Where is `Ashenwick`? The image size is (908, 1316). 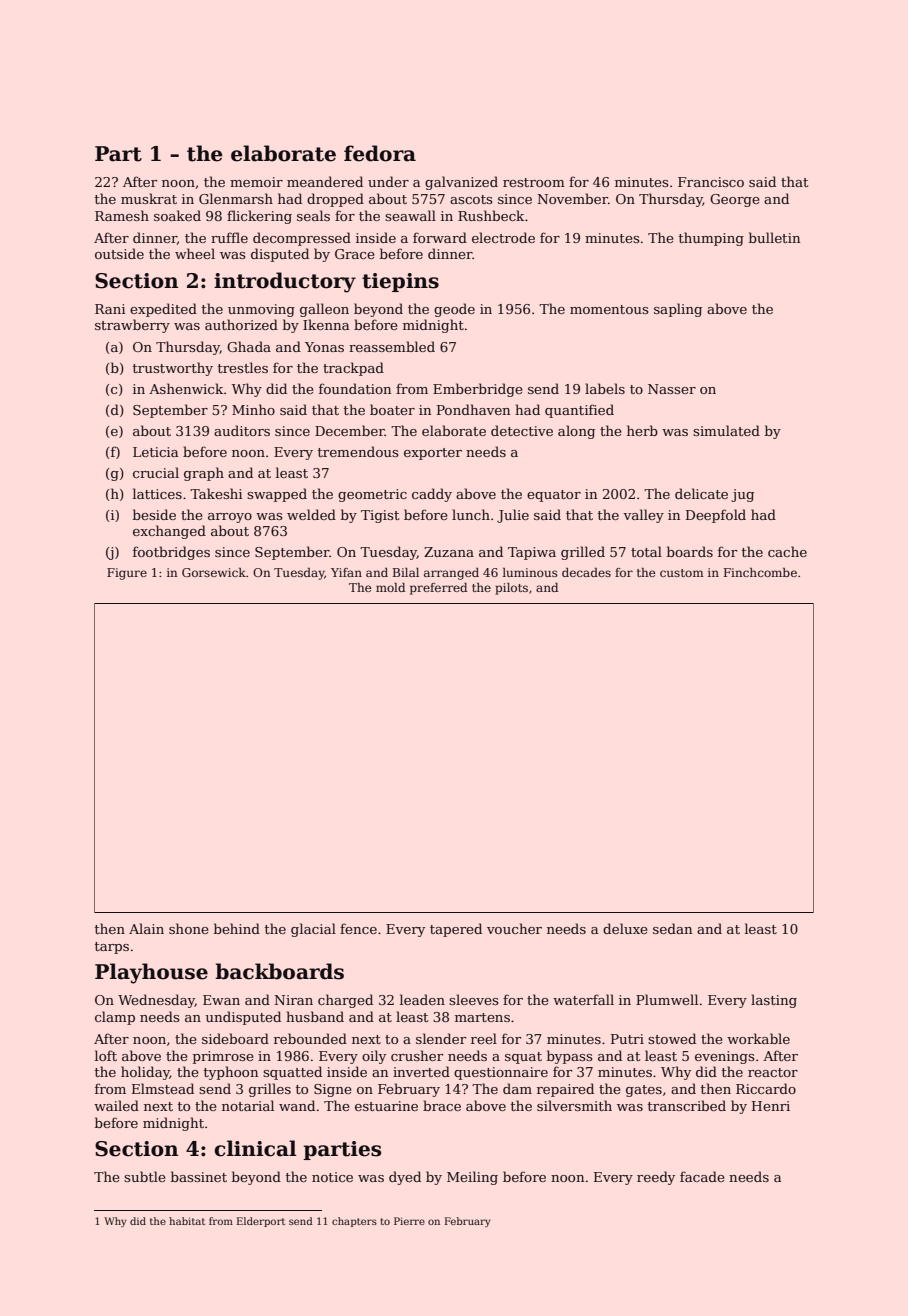 Ashenwick is located at coordinates (186, 388).
